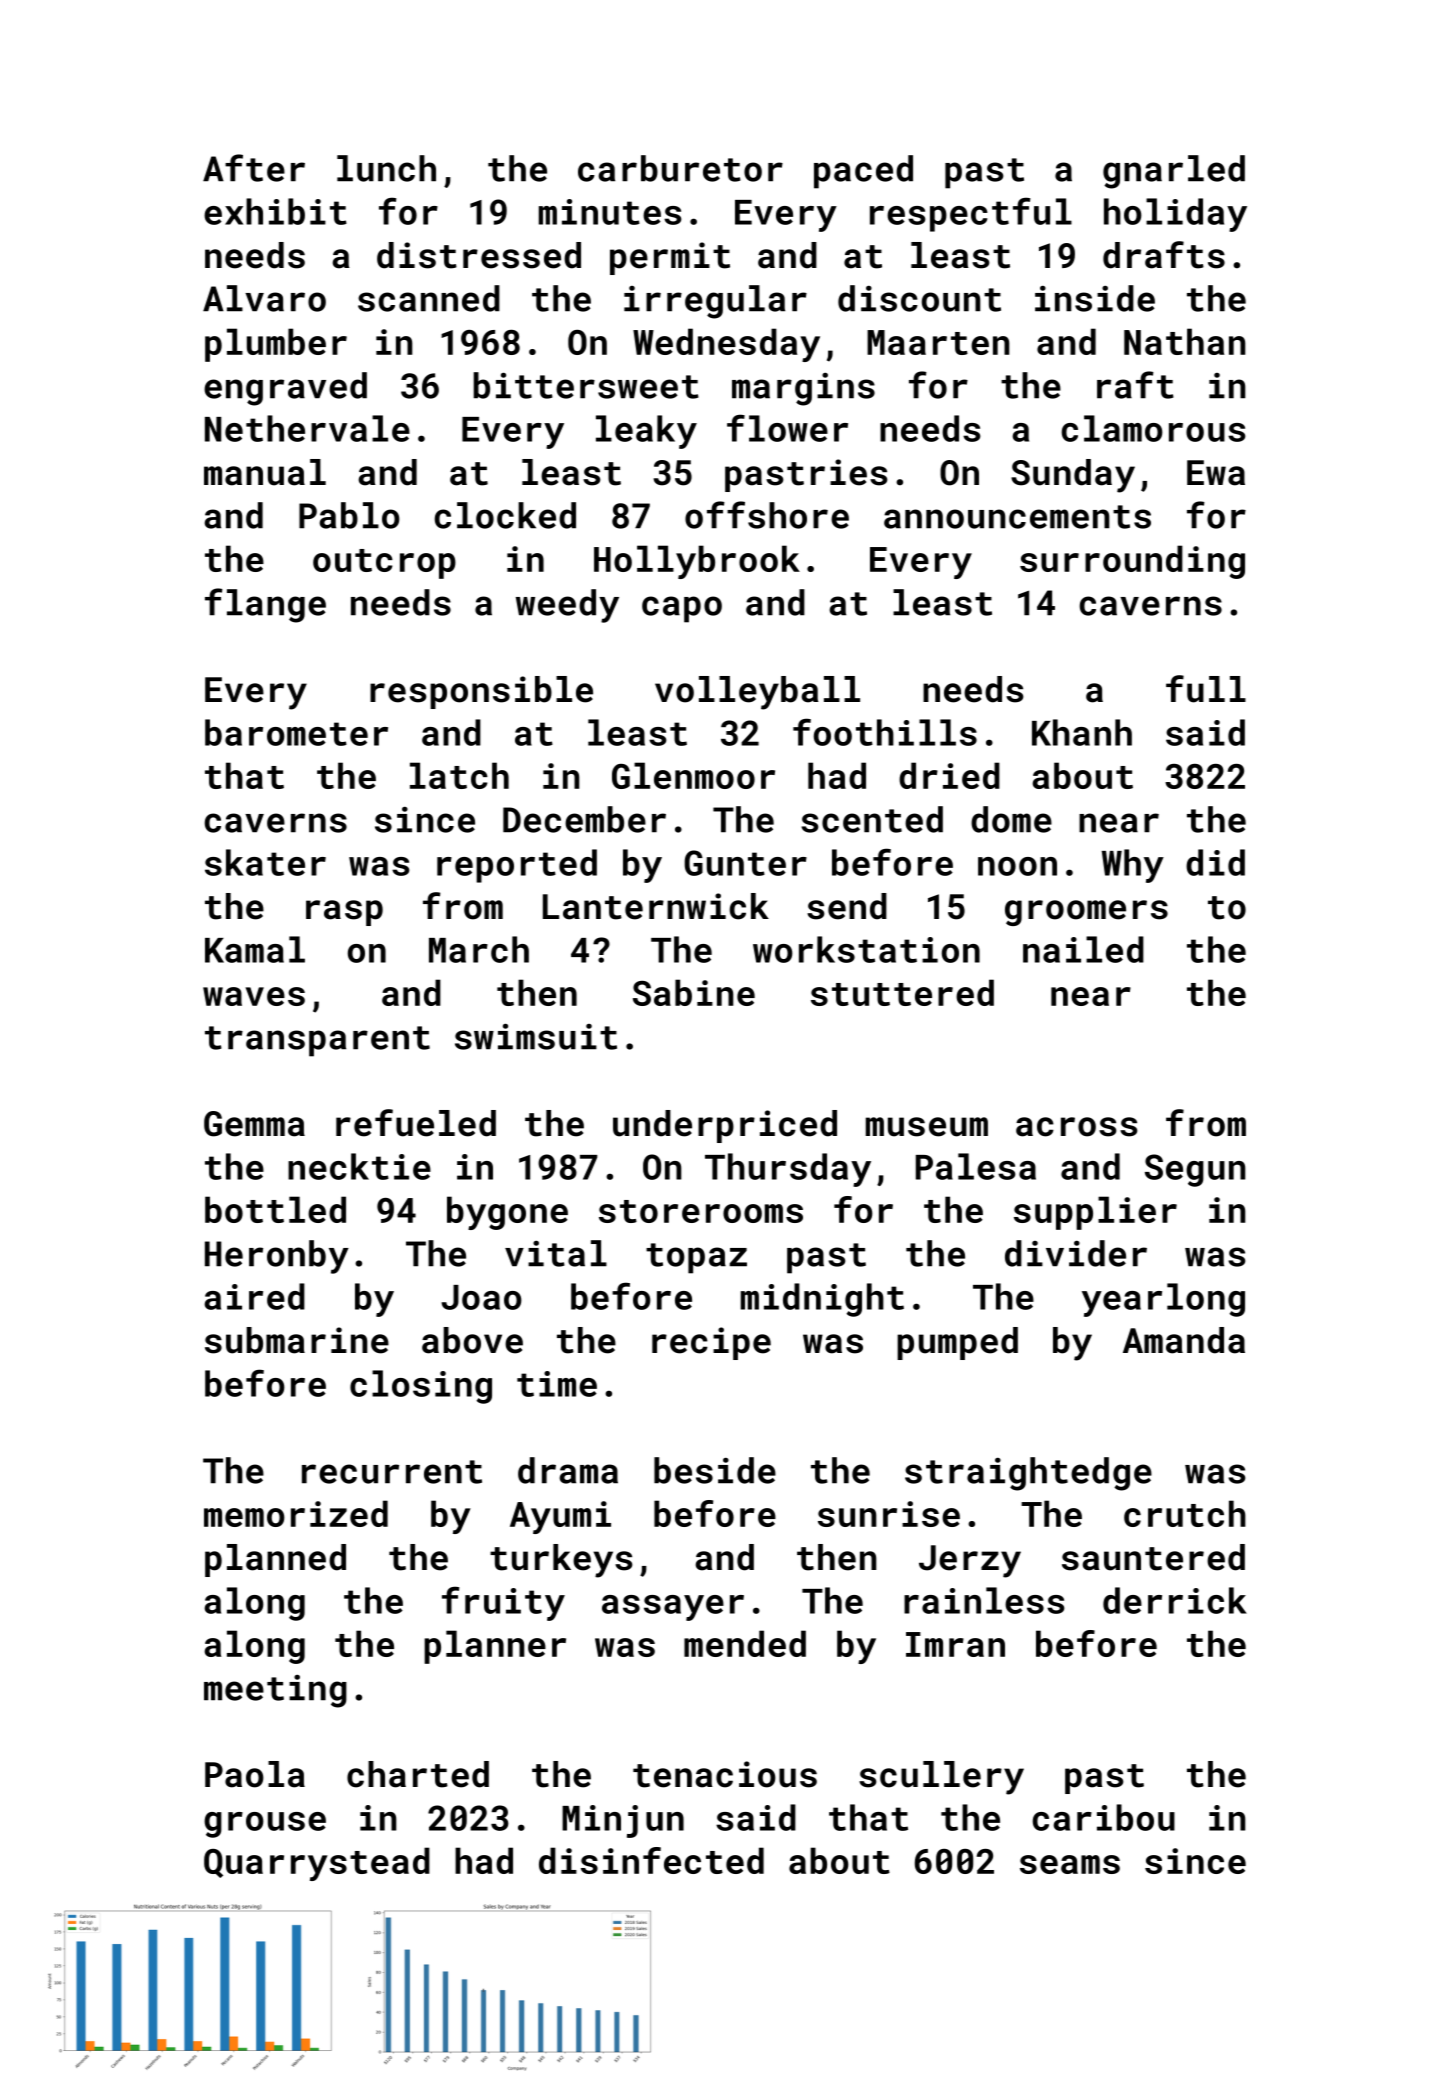 The height and width of the screenshot is (2100, 1450). Describe the element at coordinates (715, 1470) in the screenshot. I see `beside` at that location.
